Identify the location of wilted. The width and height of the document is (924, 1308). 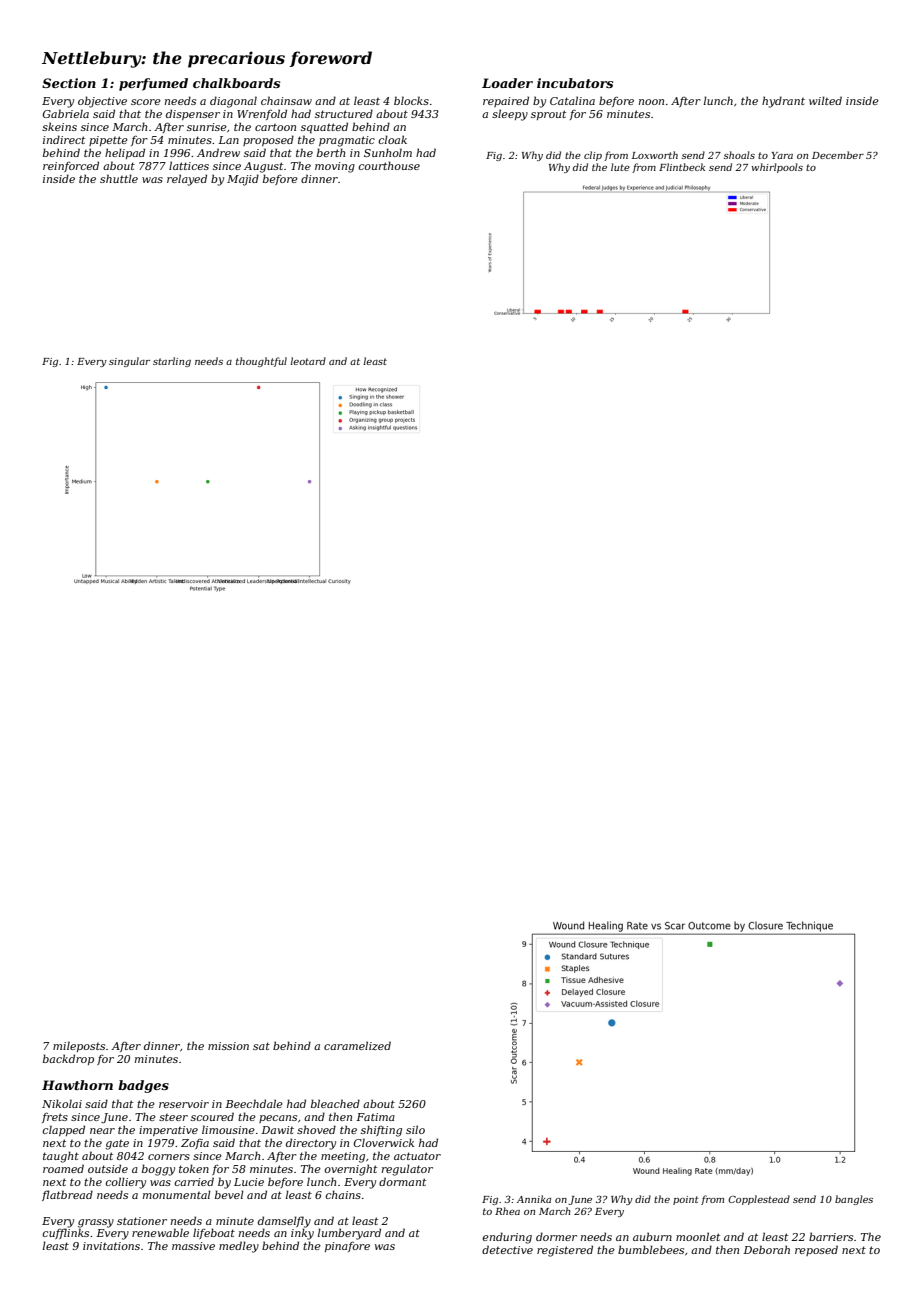
(825, 100).
